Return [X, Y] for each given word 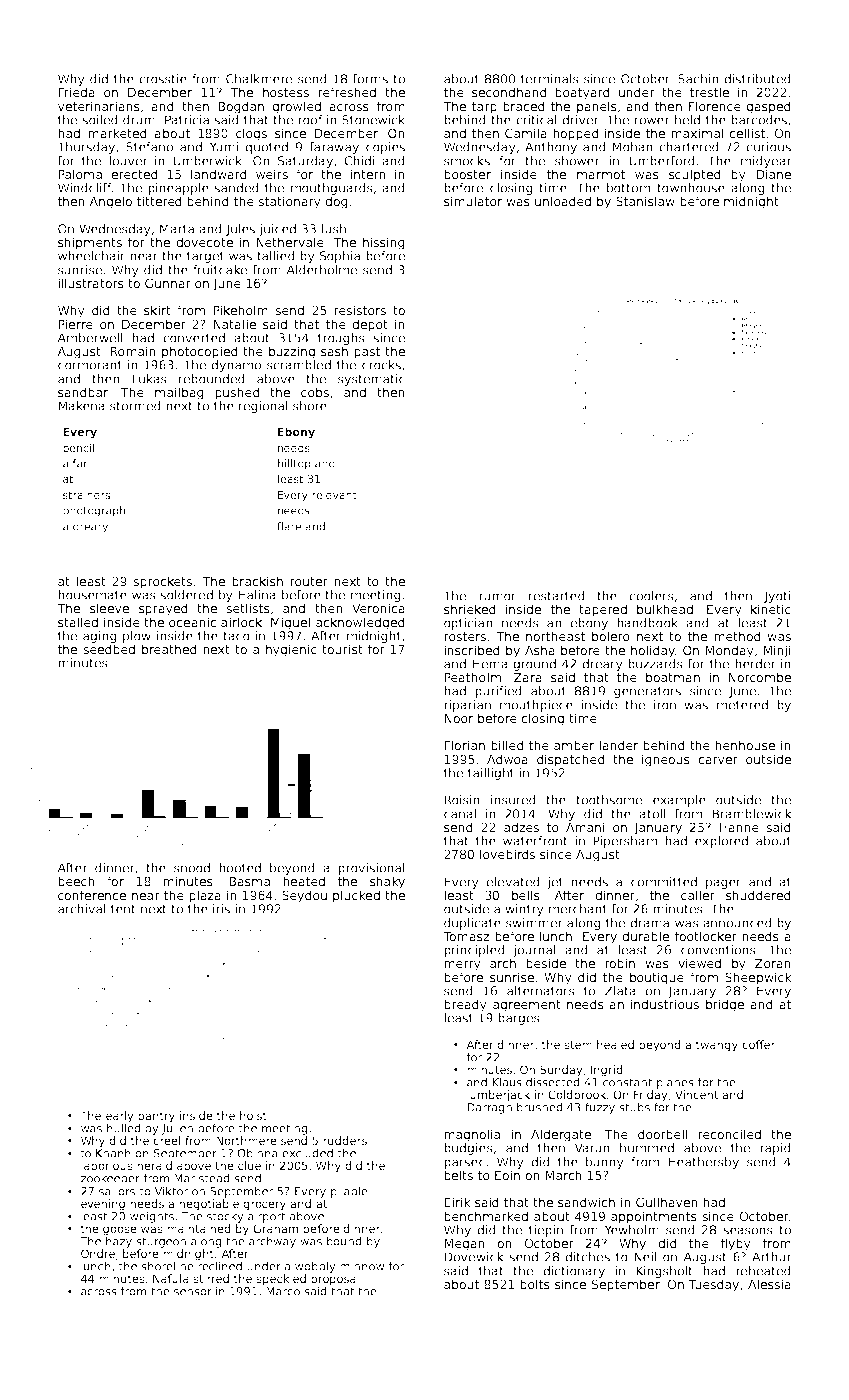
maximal [697, 133]
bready [465, 1005]
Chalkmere [259, 79]
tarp [484, 108]
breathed [169, 649]
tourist [342, 649]
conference [92, 895]
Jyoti [777, 597]
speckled [281, 1280]
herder [755, 664]
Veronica [378, 608]
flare [289, 526]
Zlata [620, 991]
